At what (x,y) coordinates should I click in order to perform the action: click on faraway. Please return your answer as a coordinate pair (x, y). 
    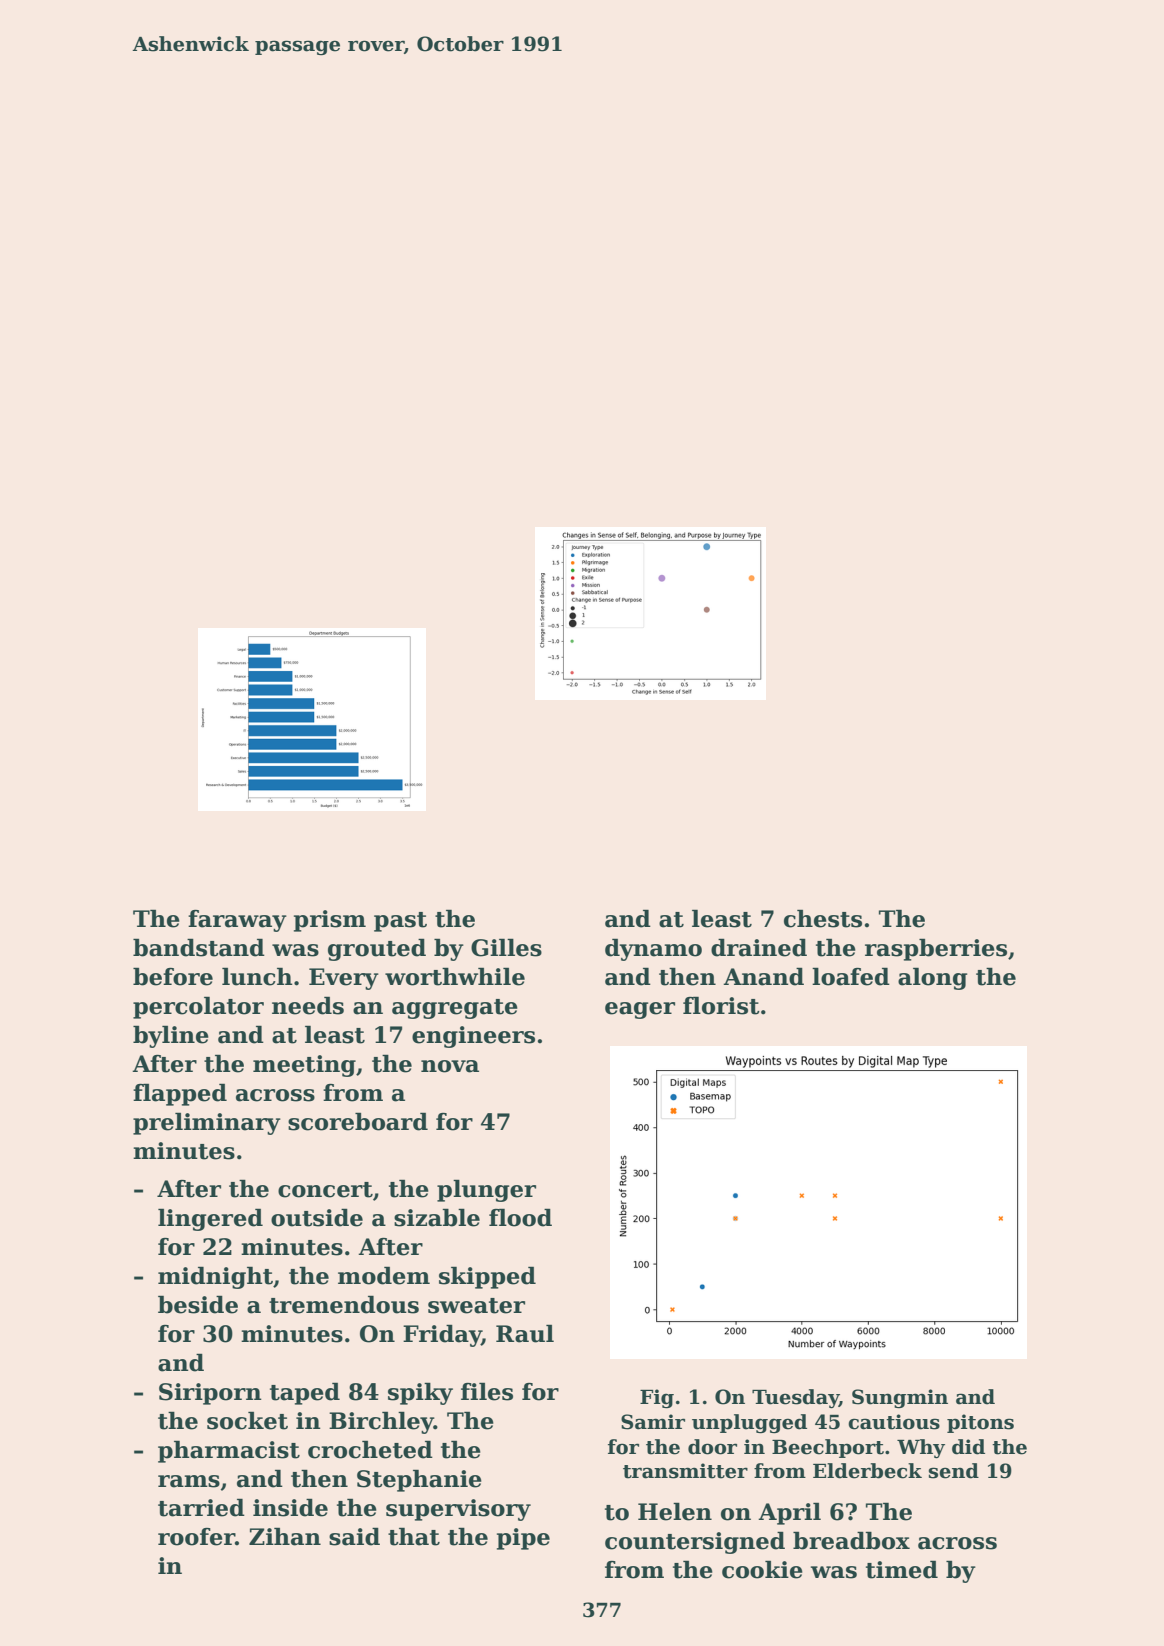
    Looking at the image, I should click on (237, 921).
